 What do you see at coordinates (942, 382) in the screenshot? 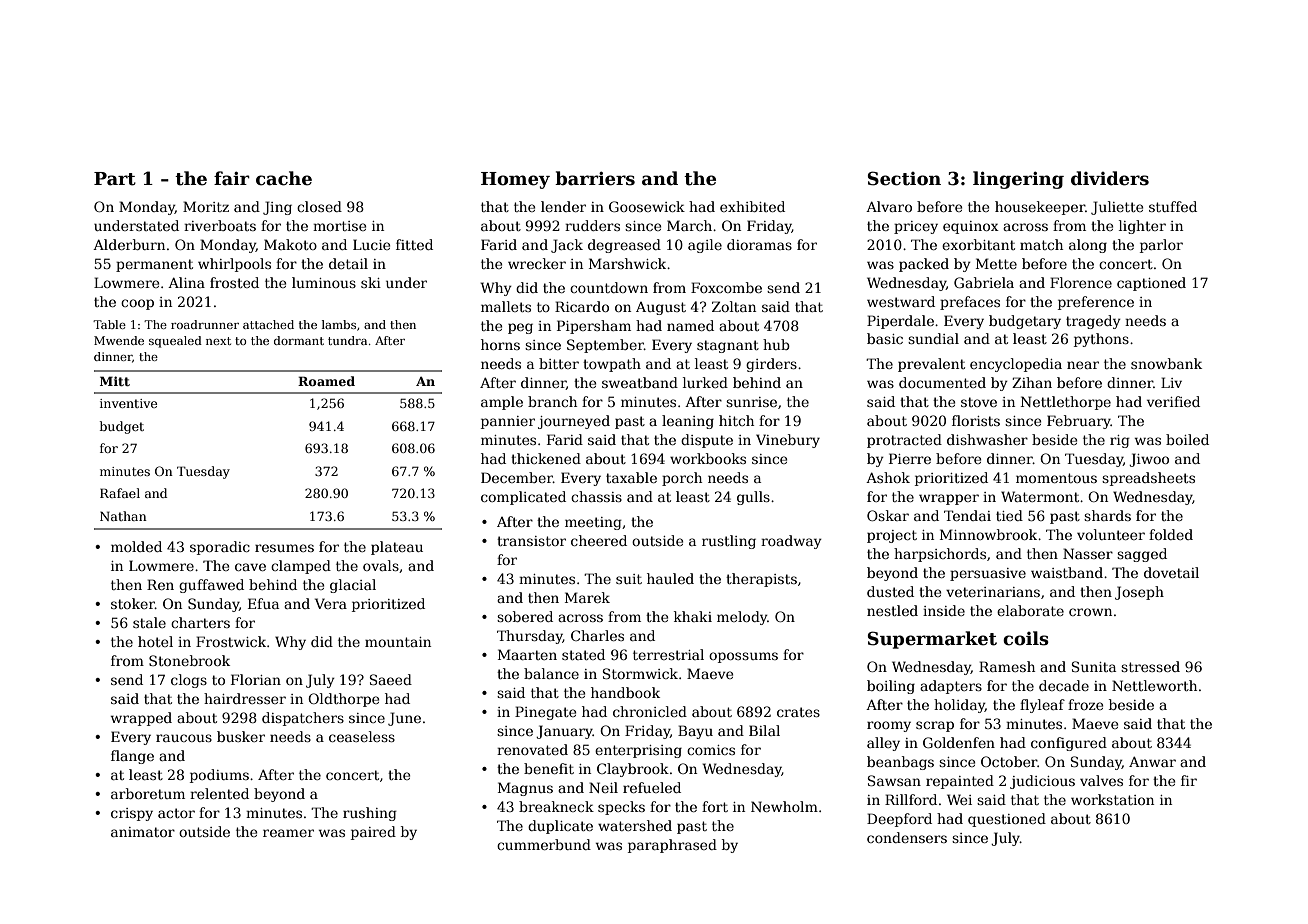
I see `documented` at bounding box center [942, 382].
